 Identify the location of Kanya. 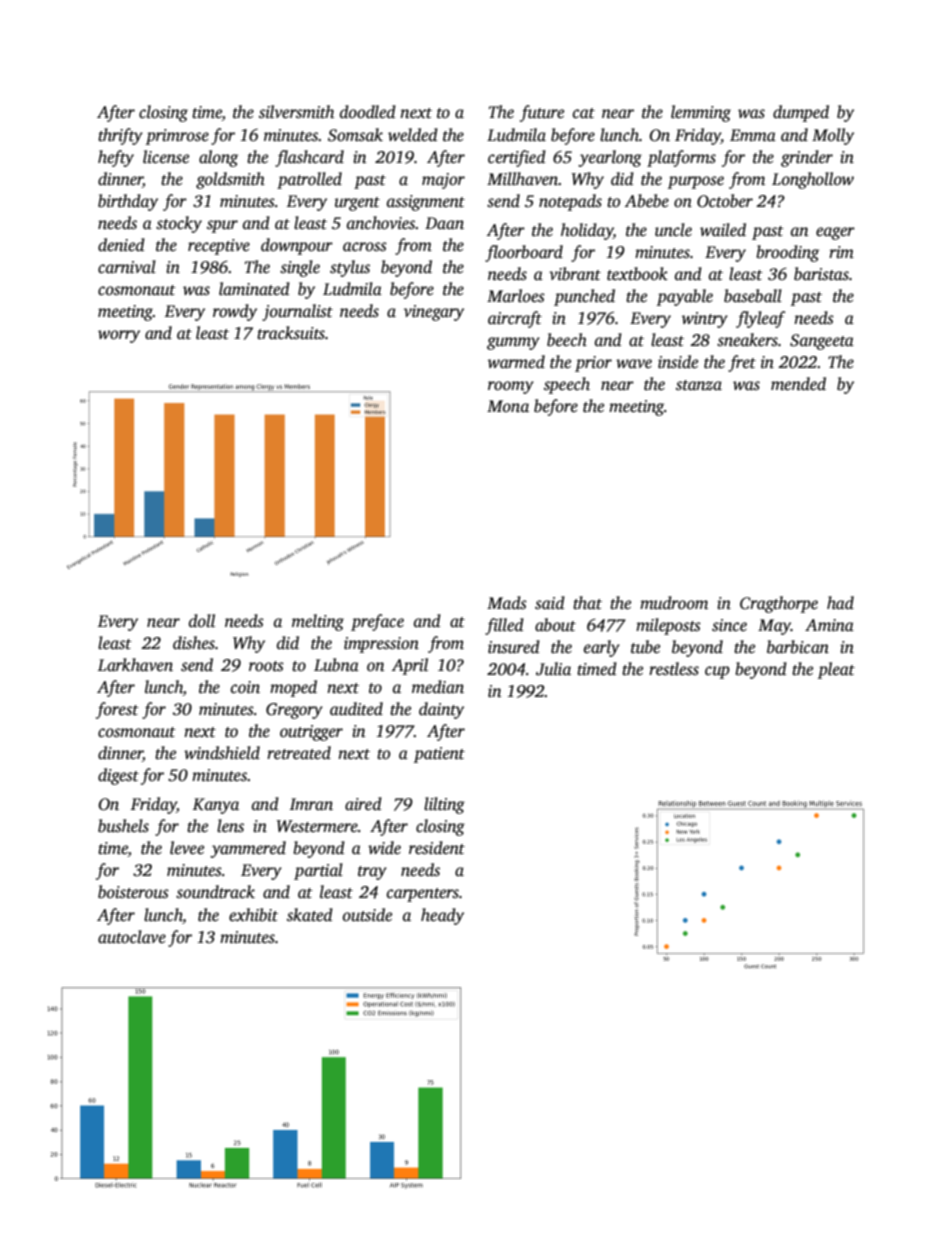
(216, 806).
